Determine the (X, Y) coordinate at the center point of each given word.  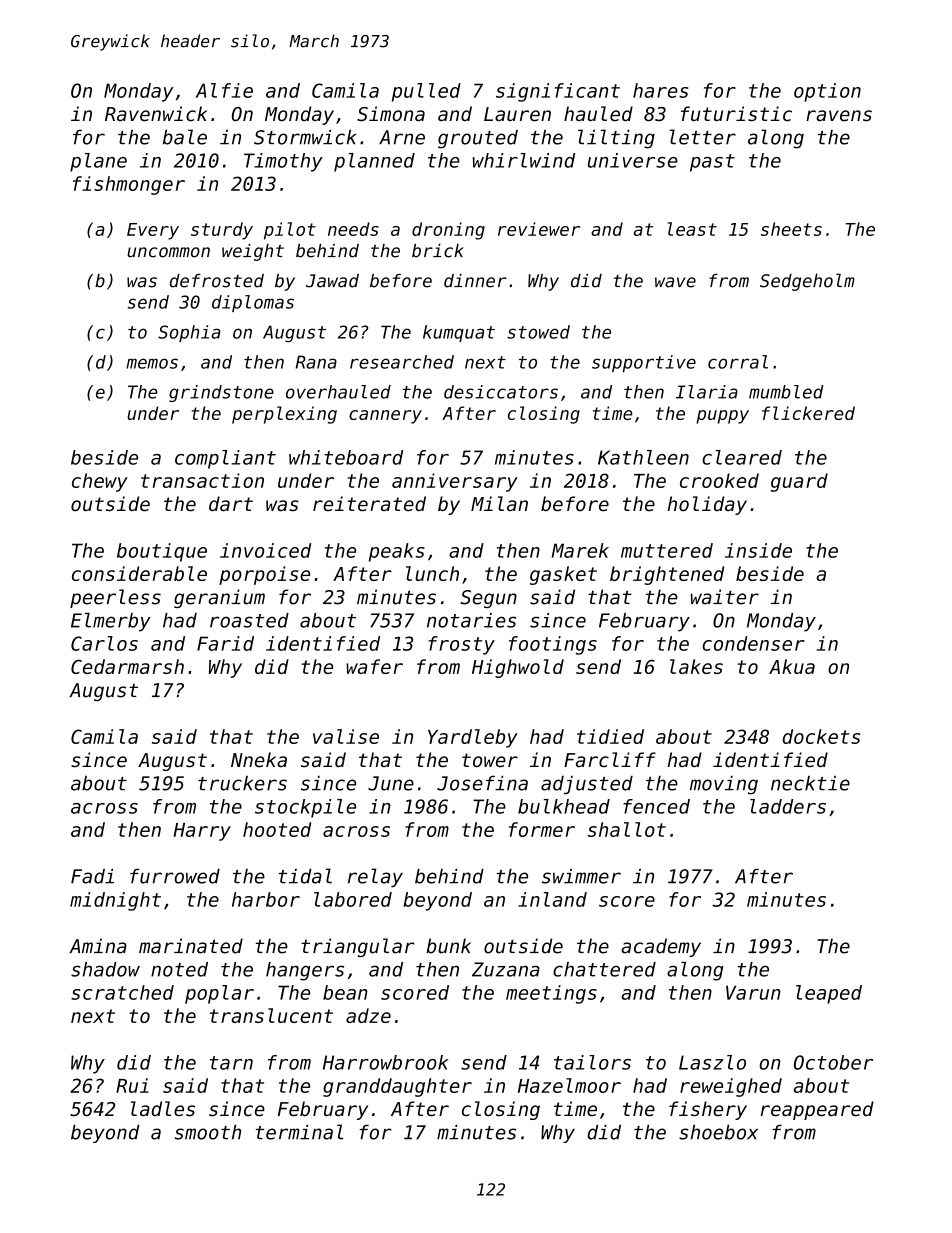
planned (374, 162)
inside (758, 550)
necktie (810, 783)
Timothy (283, 162)
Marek (580, 550)
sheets (791, 229)
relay (375, 877)
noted (179, 969)
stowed (538, 332)
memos (152, 363)
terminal (299, 1132)
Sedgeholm (807, 282)
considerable (139, 573)
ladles (163, 1109)
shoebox (718, 1132)
